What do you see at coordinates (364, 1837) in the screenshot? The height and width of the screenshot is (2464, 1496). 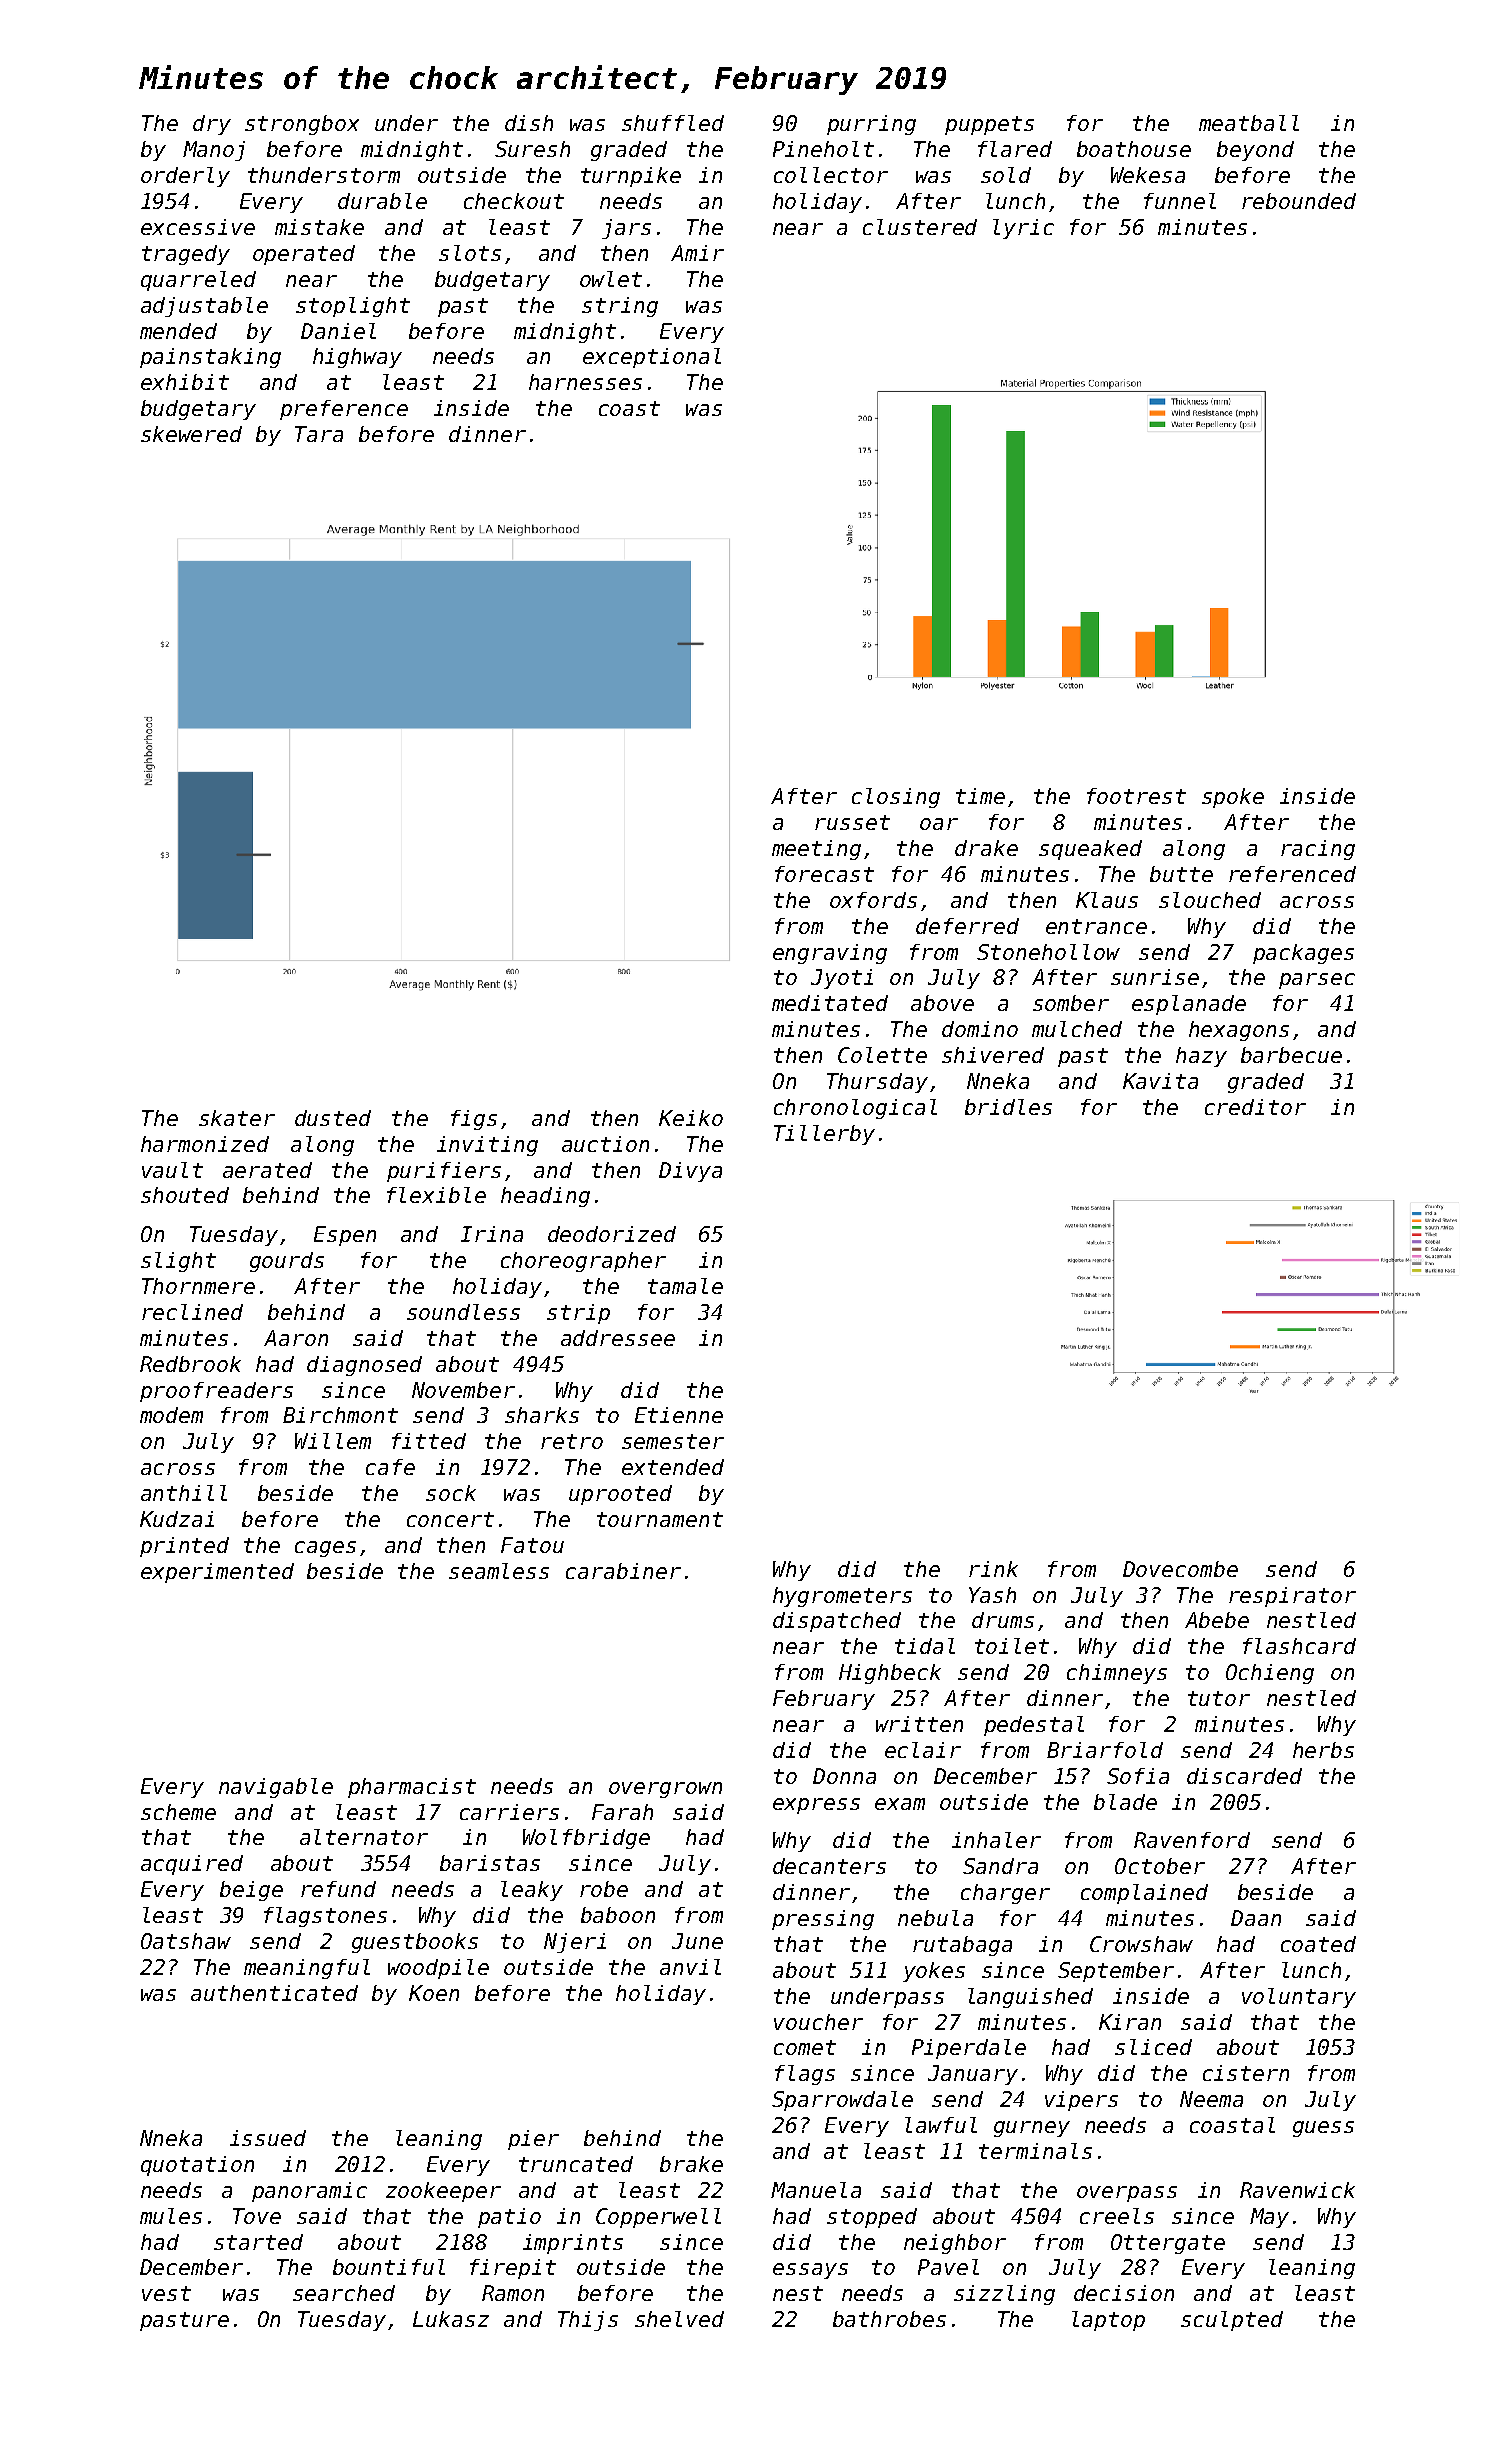 I see `alternator` at bounding box center [364, 1837].
